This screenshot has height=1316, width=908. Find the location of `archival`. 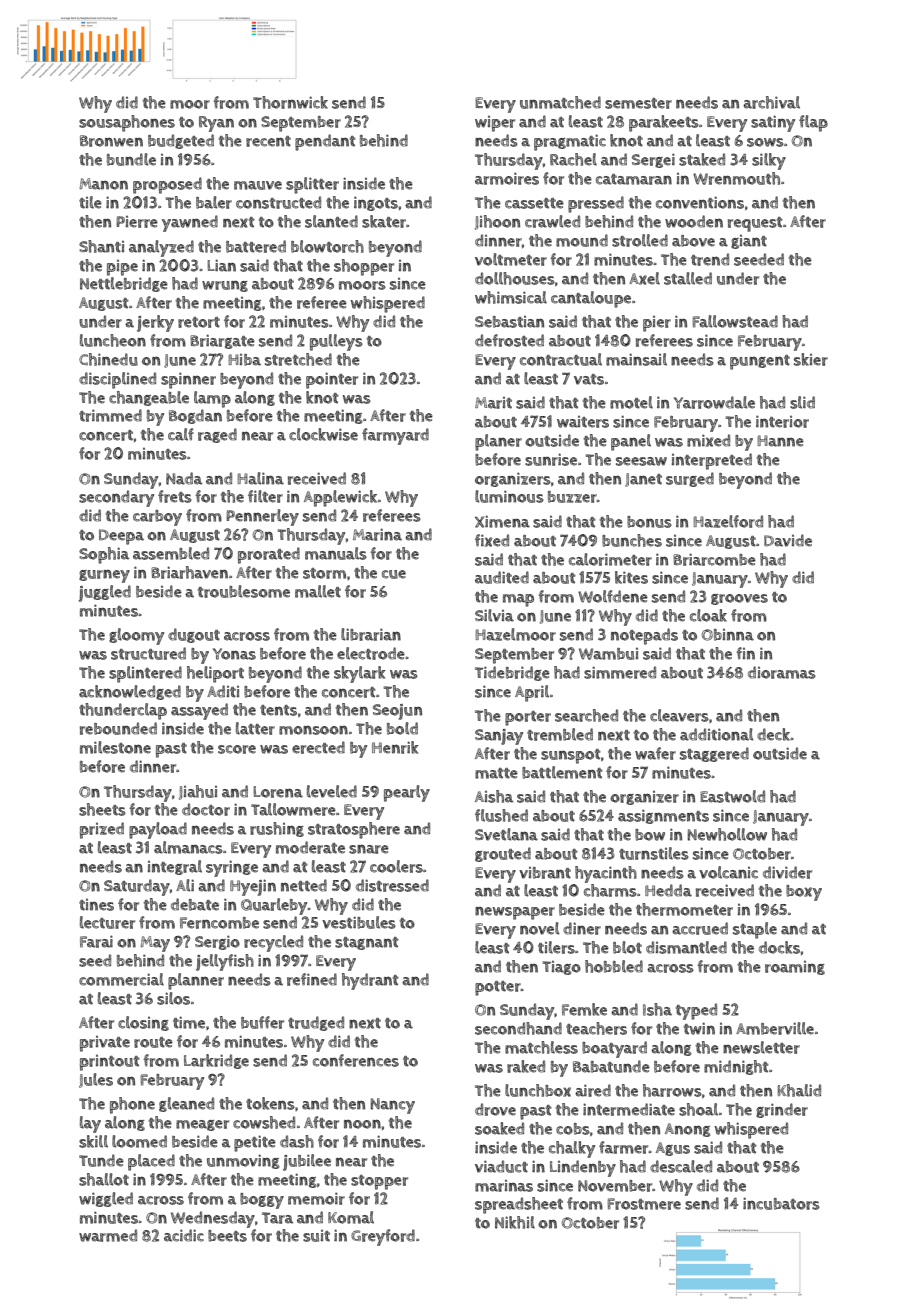

archival is located at coordinates (771, 102).
